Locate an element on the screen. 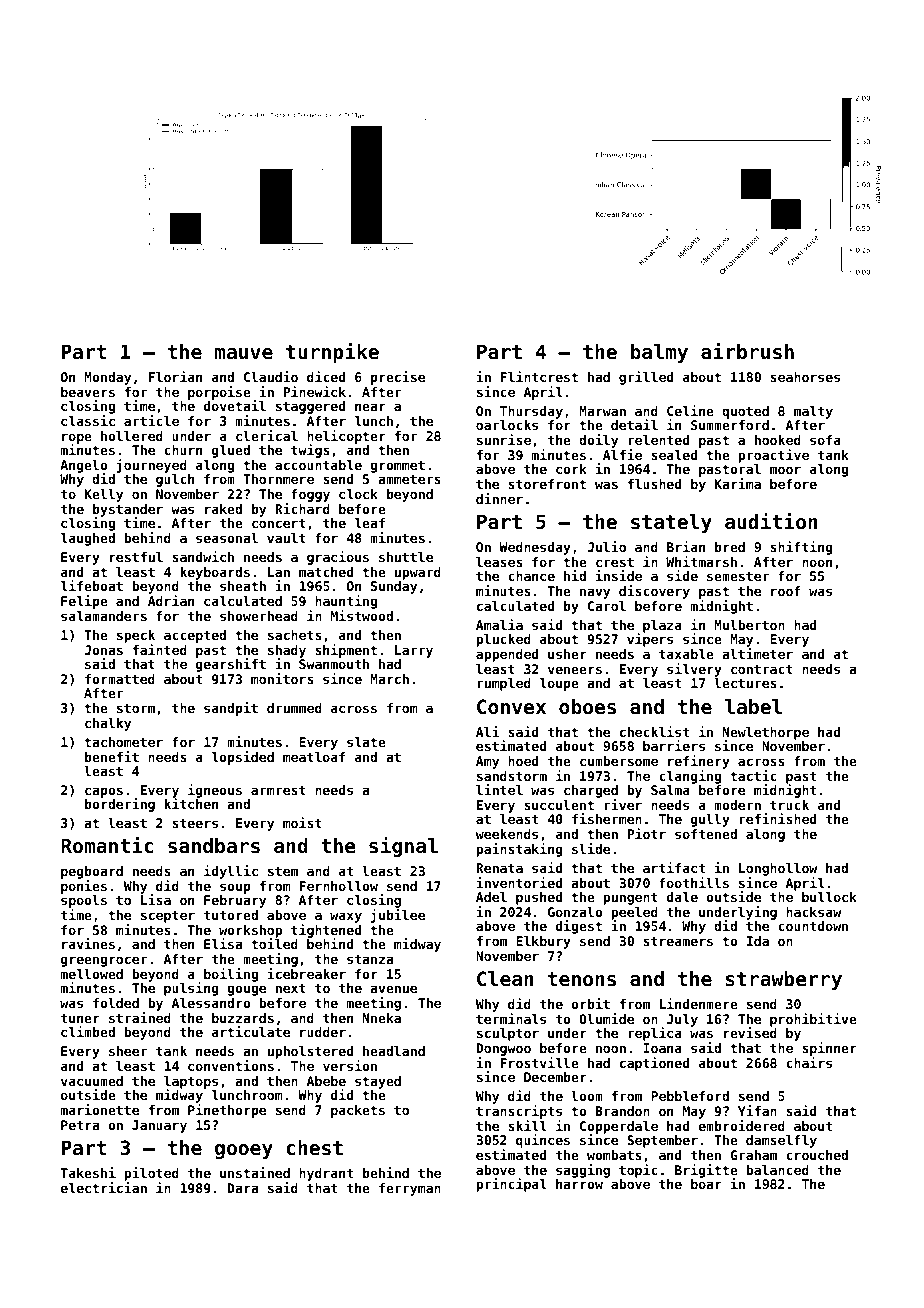 The height and width of the screenshot is (1308, 924). airbrush is located at coordinates (747, 351).
